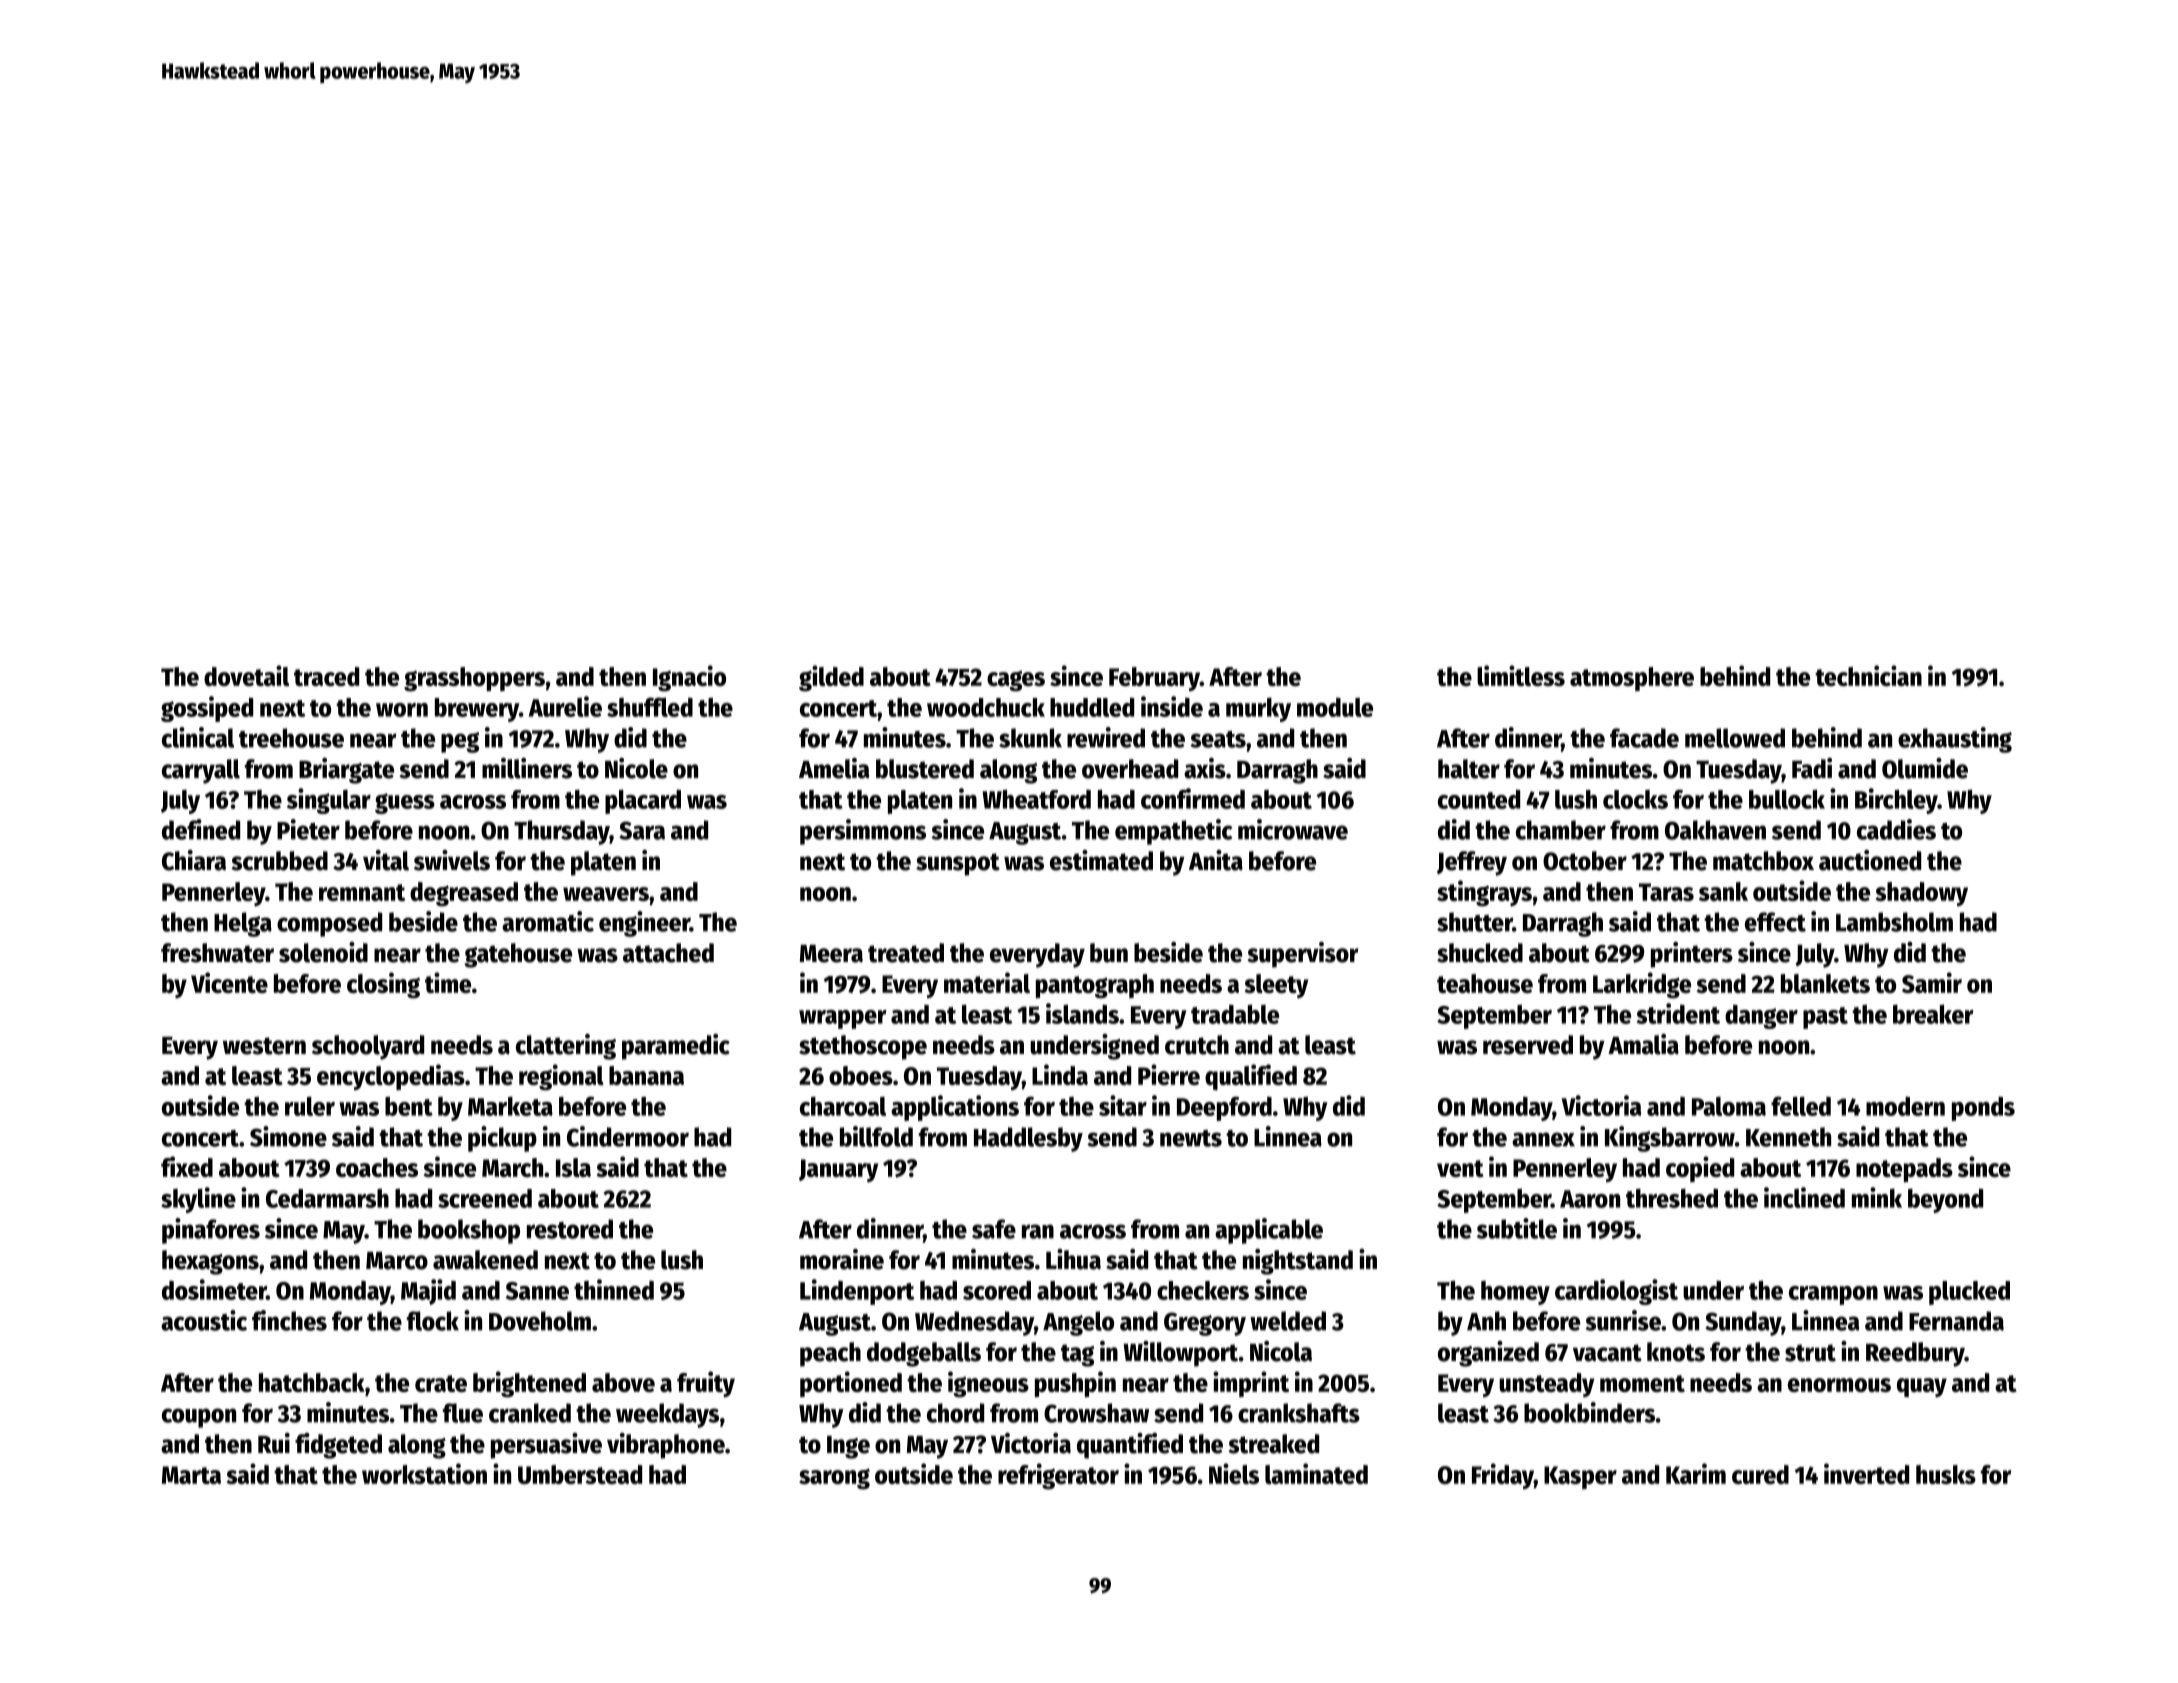  What do you see at coordinates (1956, 1321) in the document?
I see `Fernanda` at bounding box center [1956, 1321].
